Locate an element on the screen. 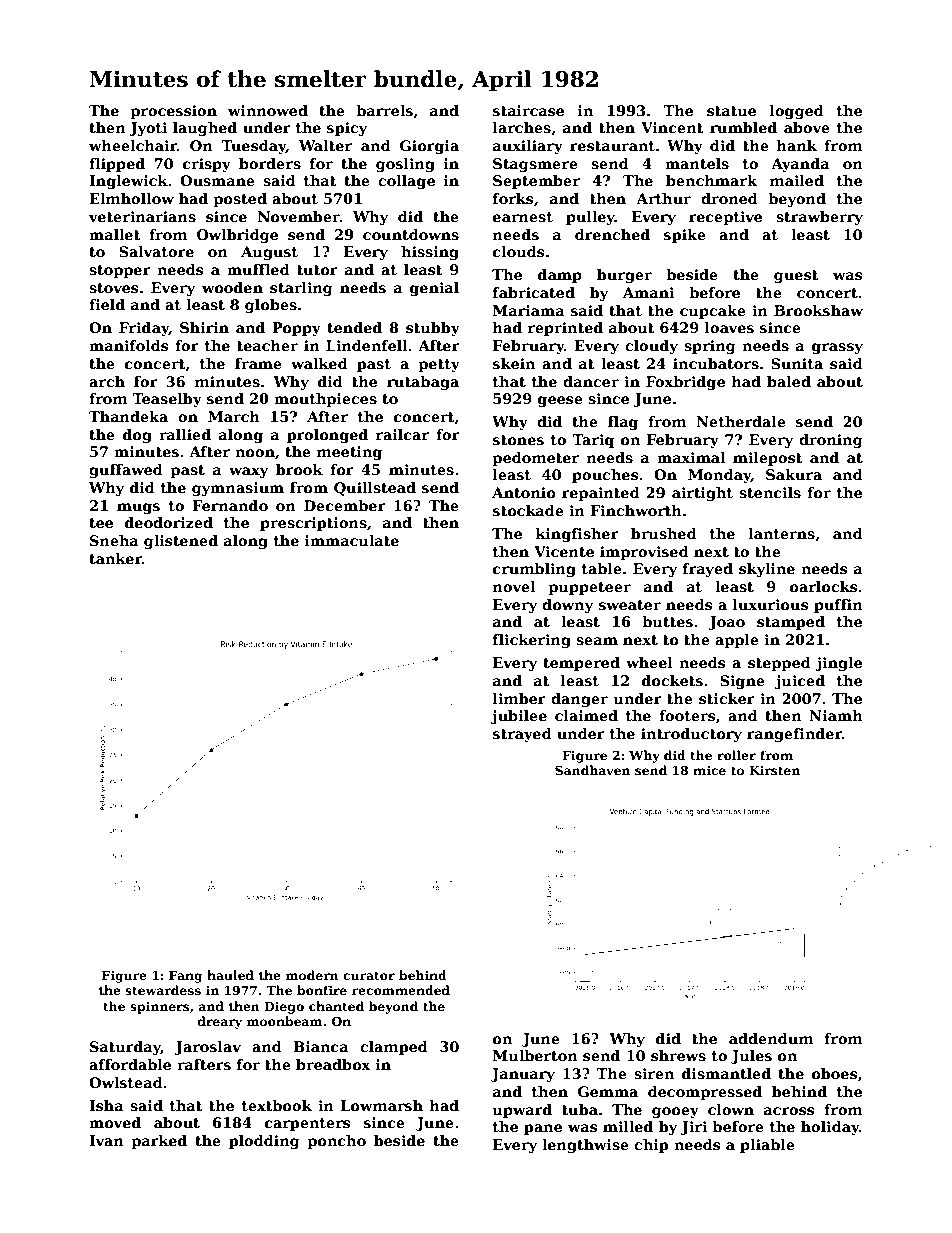  logged is located at coordinates (797, 112).
